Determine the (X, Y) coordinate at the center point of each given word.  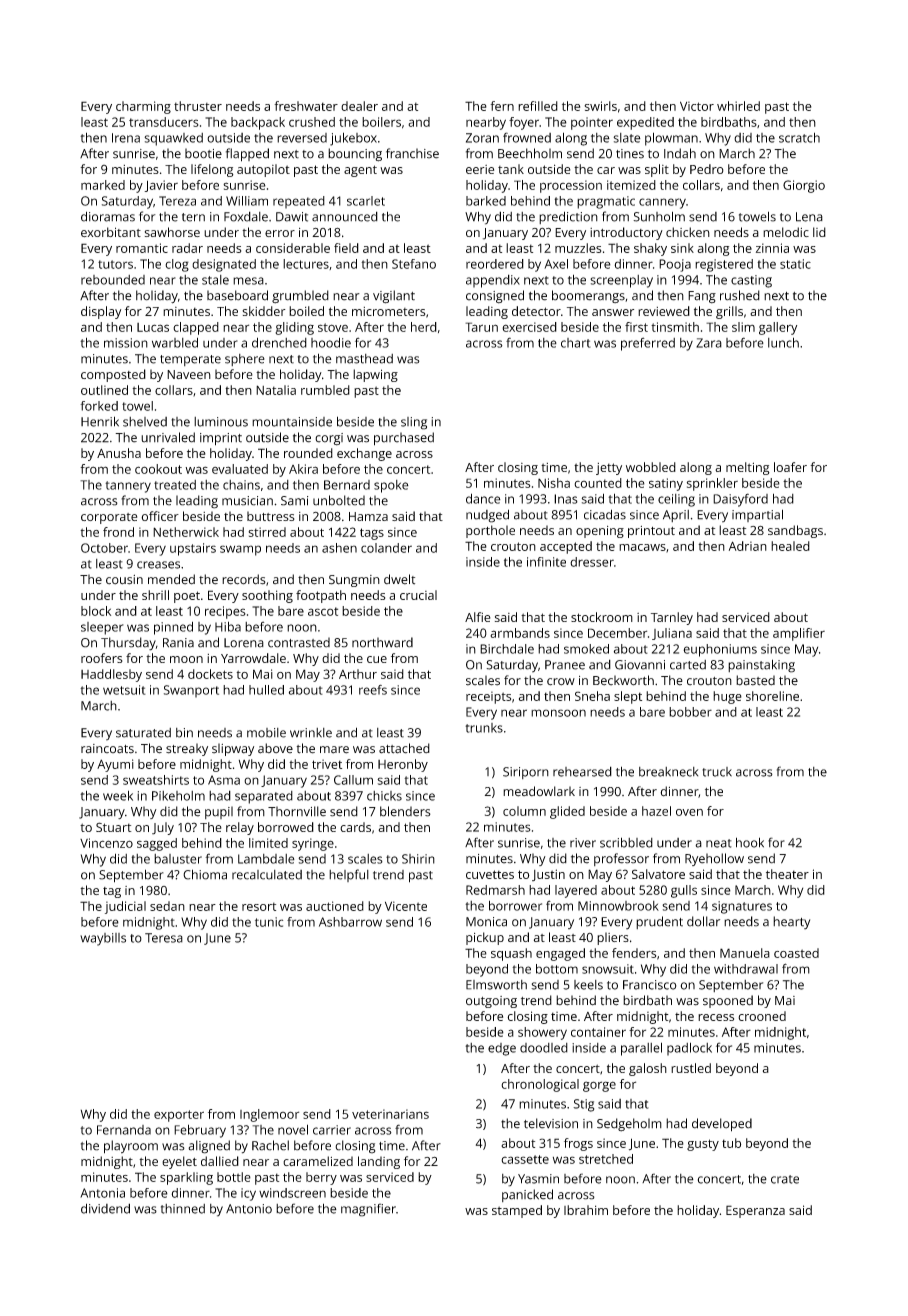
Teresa (164, 938)
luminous (221, 422)
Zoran (482, 138)
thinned (183, 1209)
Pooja (675, 265)
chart (576, 343)
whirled (738, 106)
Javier (161, 186)
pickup (485, 938)
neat (719, 843)
